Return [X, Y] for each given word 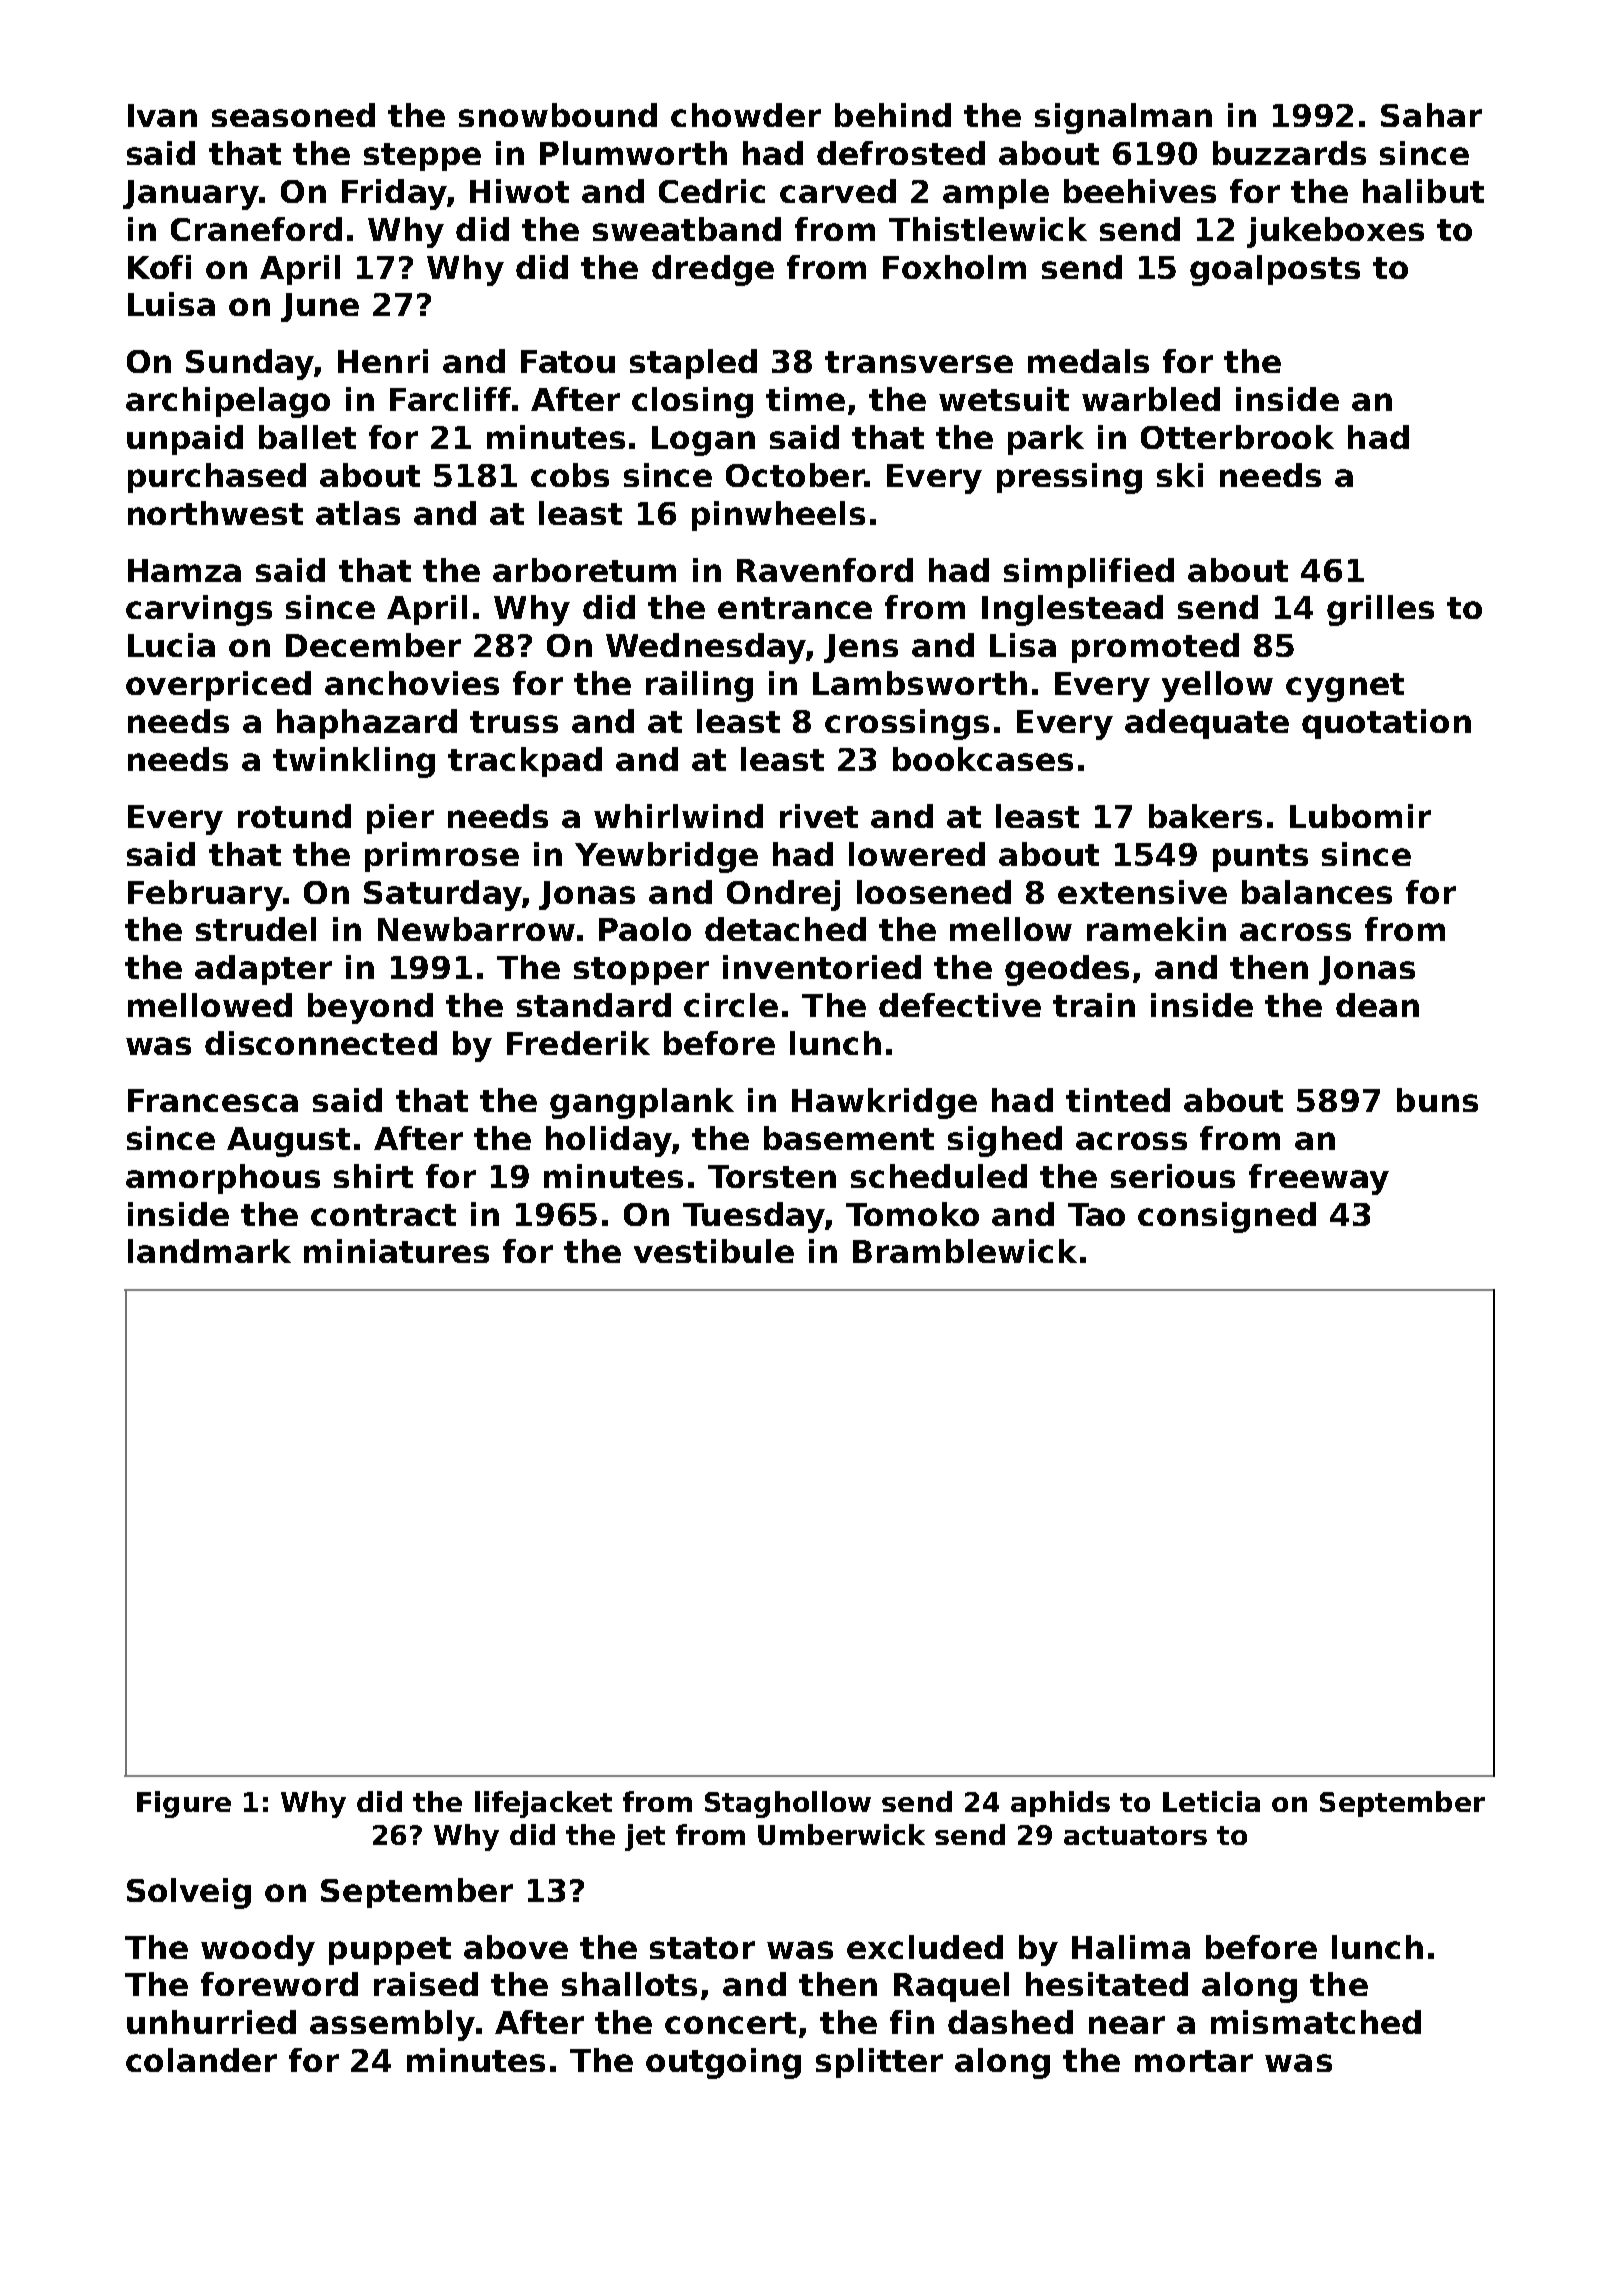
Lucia [171, 645]
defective [960, 1005]
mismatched [1316, 2022]
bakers [1205, 816]
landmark [209, 1251]
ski [1180, 475]
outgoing [723, 2063]
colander [201, 2060]
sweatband [687, 229]
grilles [1380, 610]
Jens [861, 648]
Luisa [171, 304]
